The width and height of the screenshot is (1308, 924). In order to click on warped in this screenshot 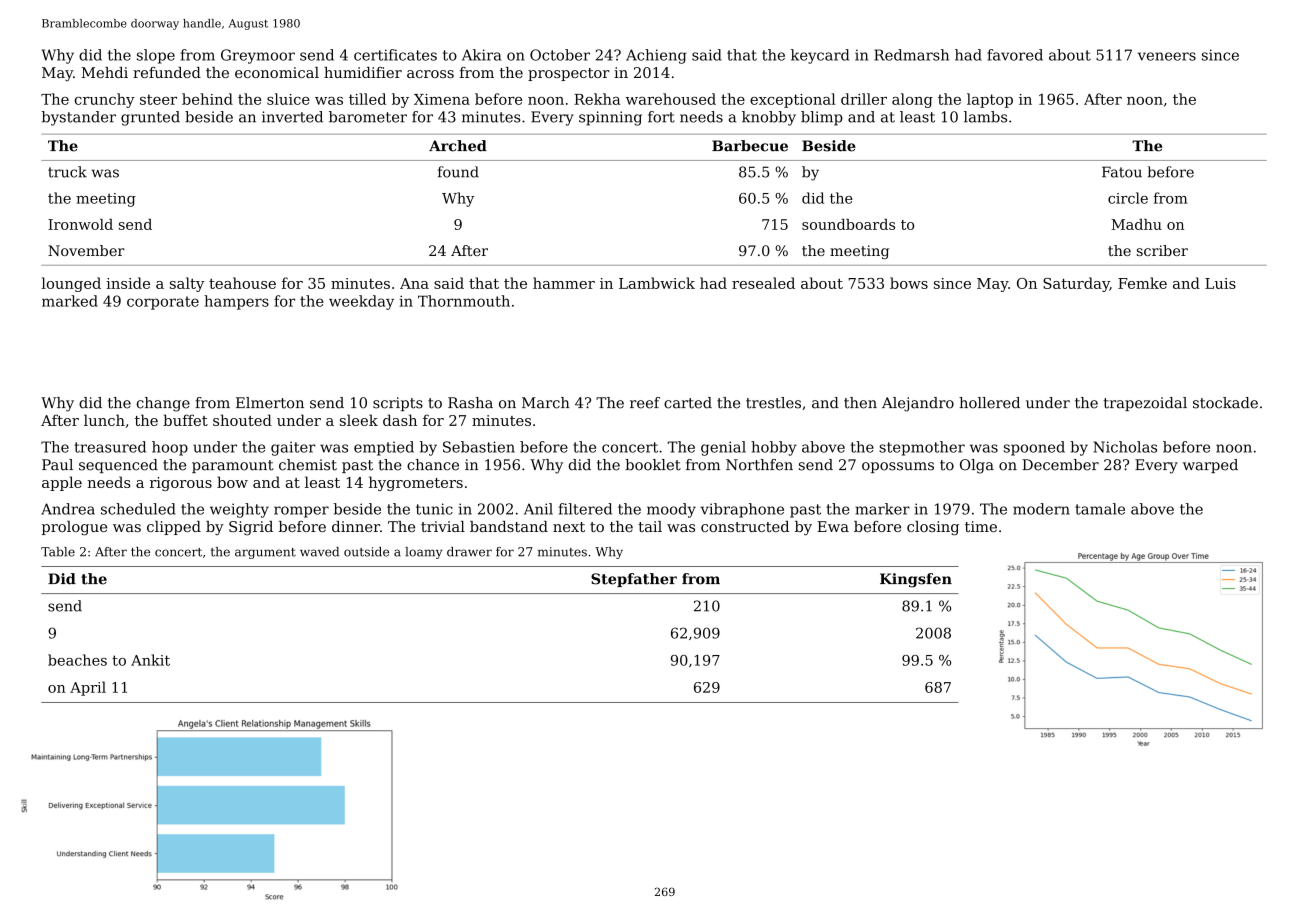, I will do `click(1210, 466)`.
